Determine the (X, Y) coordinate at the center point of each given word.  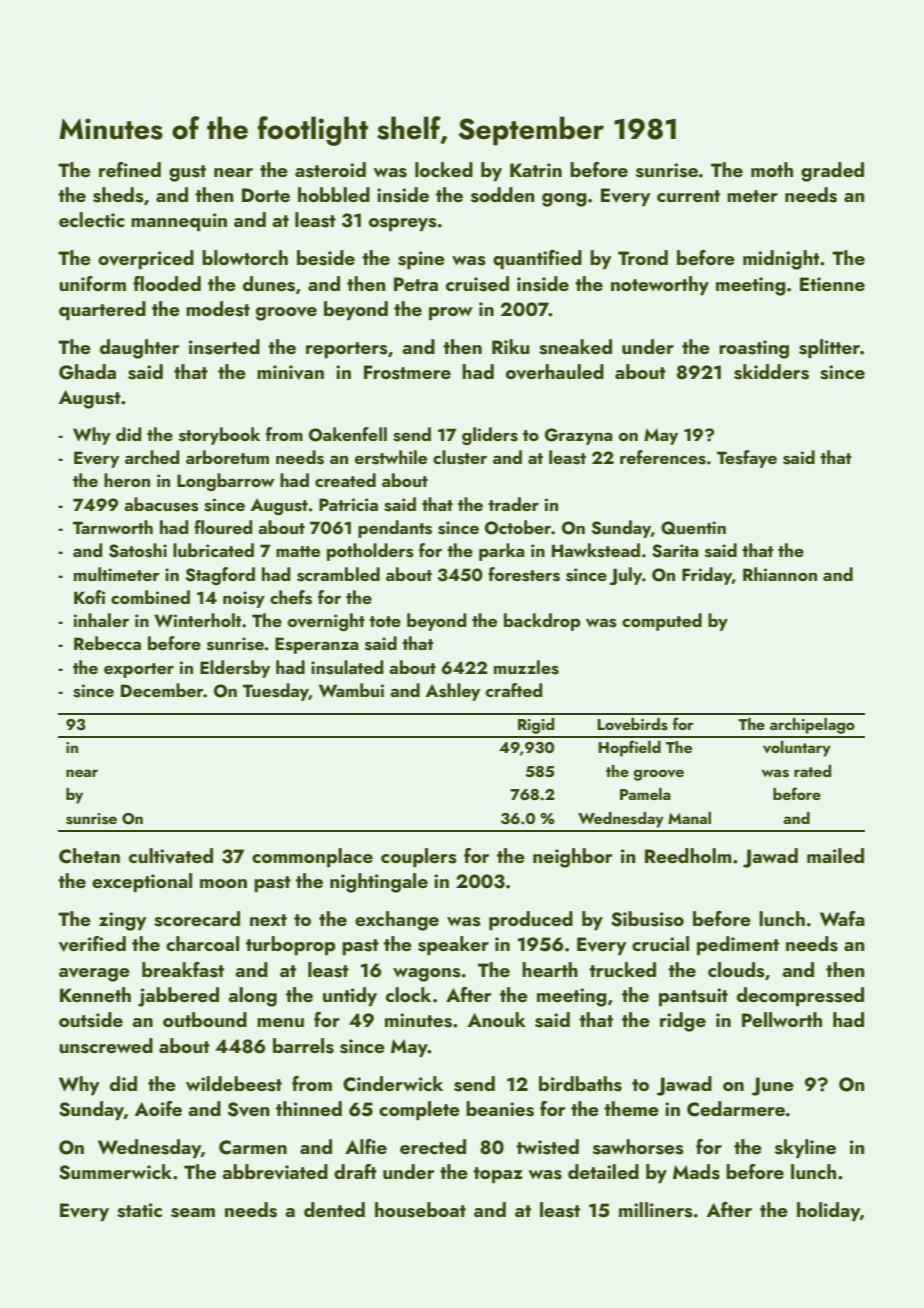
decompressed (800, 996)
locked (444, 169)
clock (408, 994)
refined (130, 169)
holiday (828, 1211)
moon (223, 883)
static (139, 1210)
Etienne (832, 284)
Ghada (87, 372)
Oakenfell (348, 434)
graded (832, 172)
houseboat (420, 1210)
